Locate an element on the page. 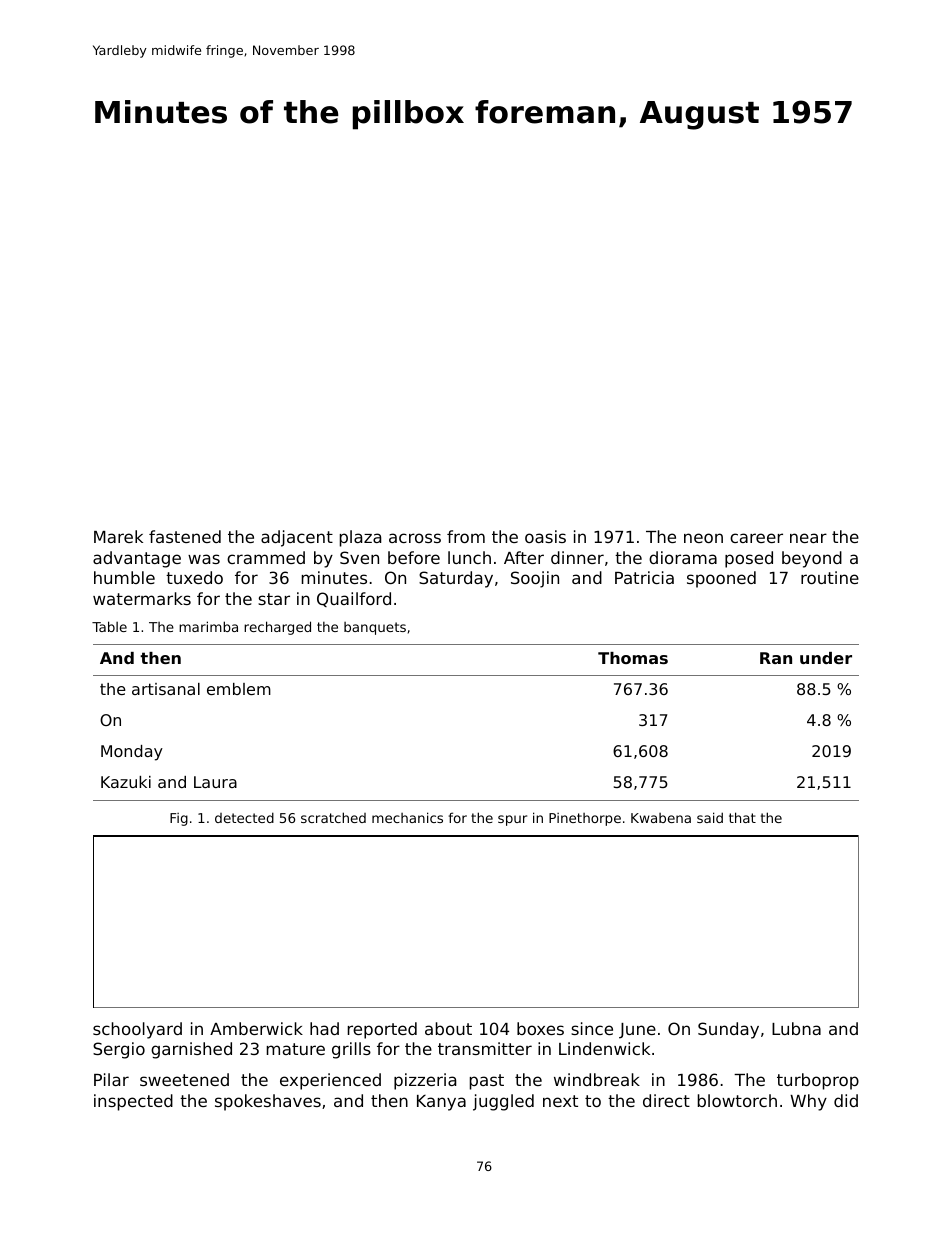  plaza is located at coordinates (360, 538).
